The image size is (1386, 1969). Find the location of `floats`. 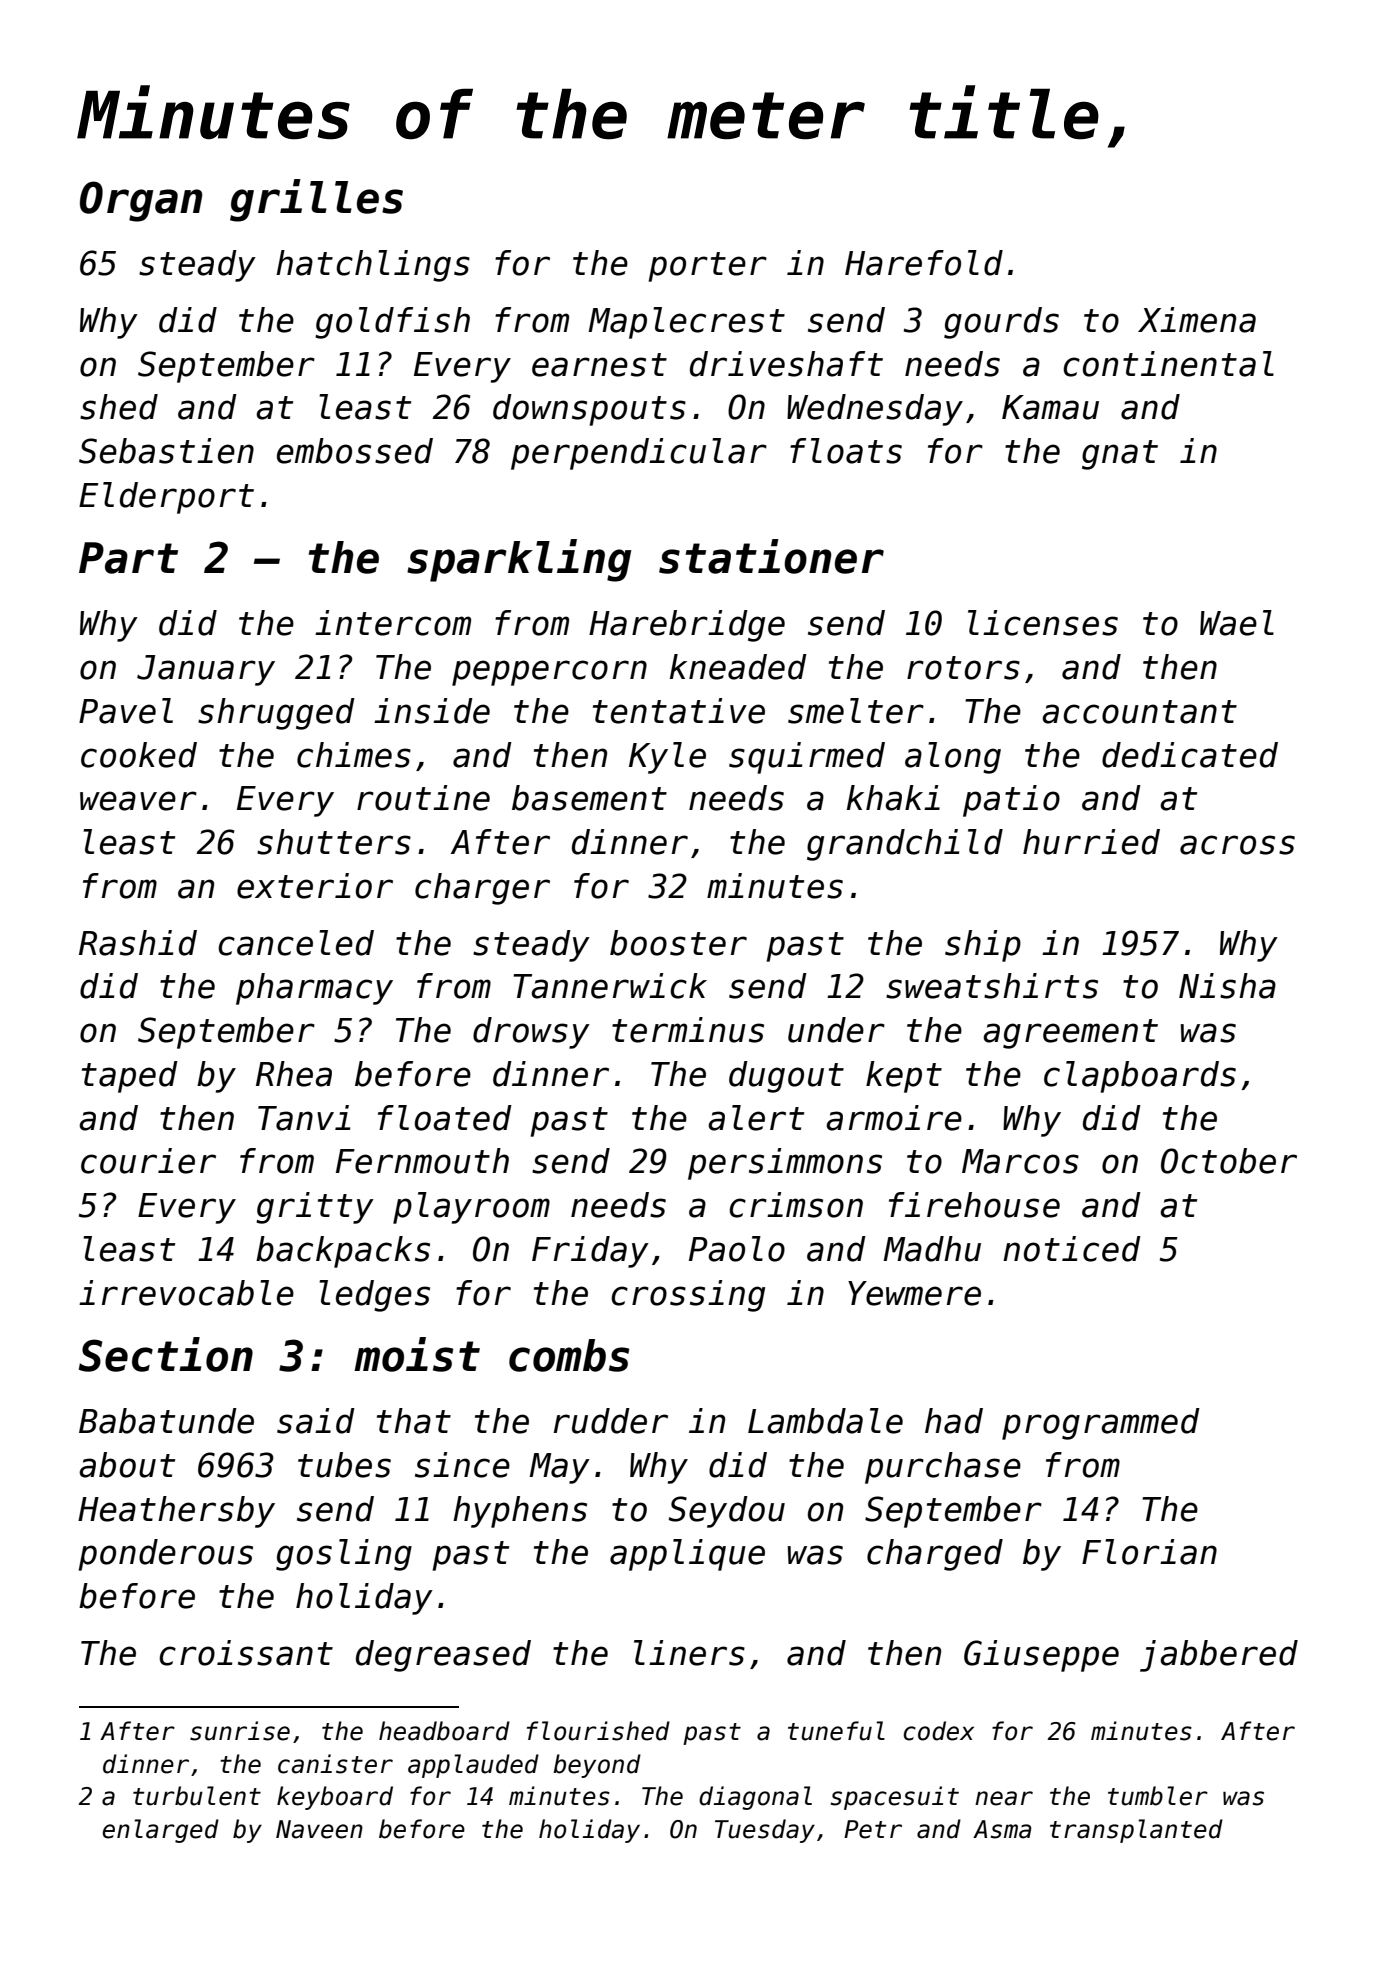

floats is located at coordinates (846, 451).
